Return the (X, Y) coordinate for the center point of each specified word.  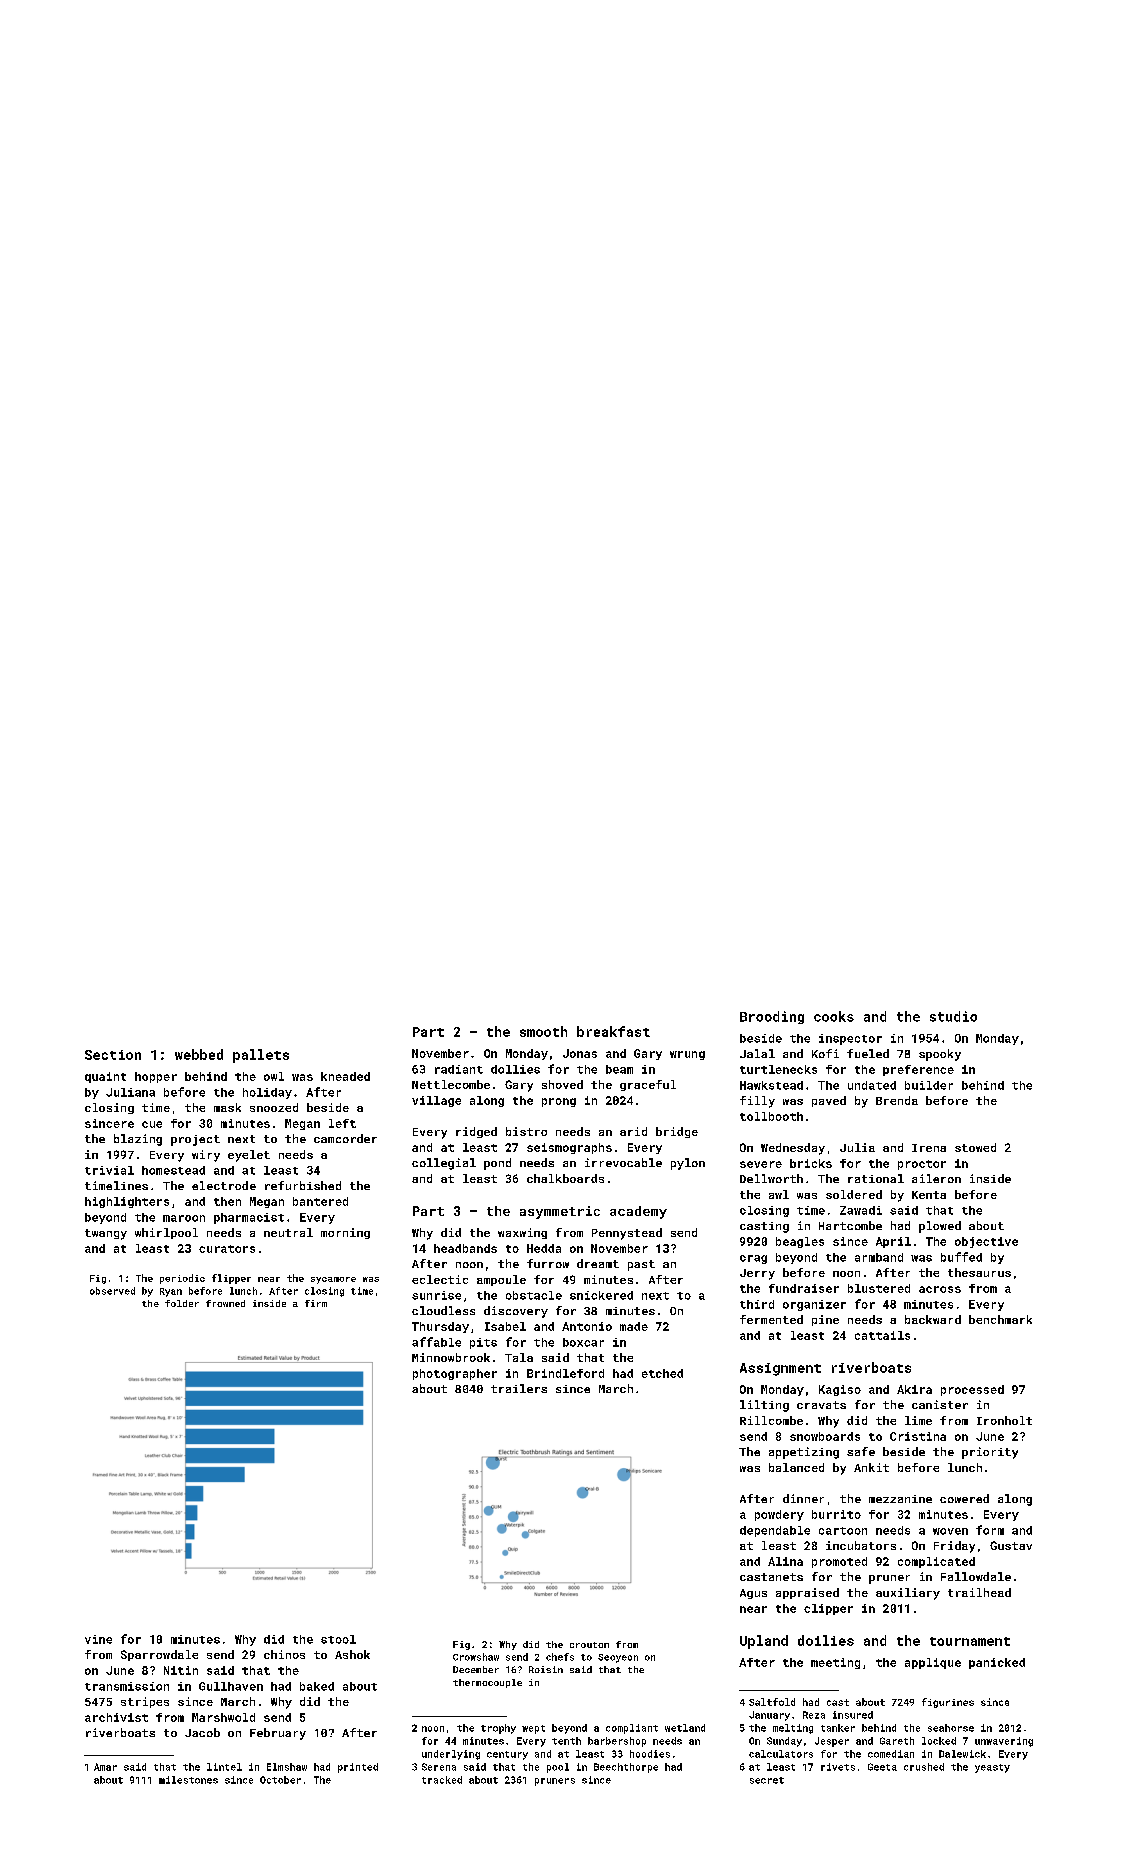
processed (972, 1390)
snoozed (274, 1107)
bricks (811, 1163)
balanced (796, 1467)
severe (761, 1164)
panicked (997, 1663)
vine (98, 1639)
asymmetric (560, 1212)
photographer (455, 1374)
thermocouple (487, 1683)
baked (317, 1686)
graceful (648, 1085)
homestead (173, 1170)
